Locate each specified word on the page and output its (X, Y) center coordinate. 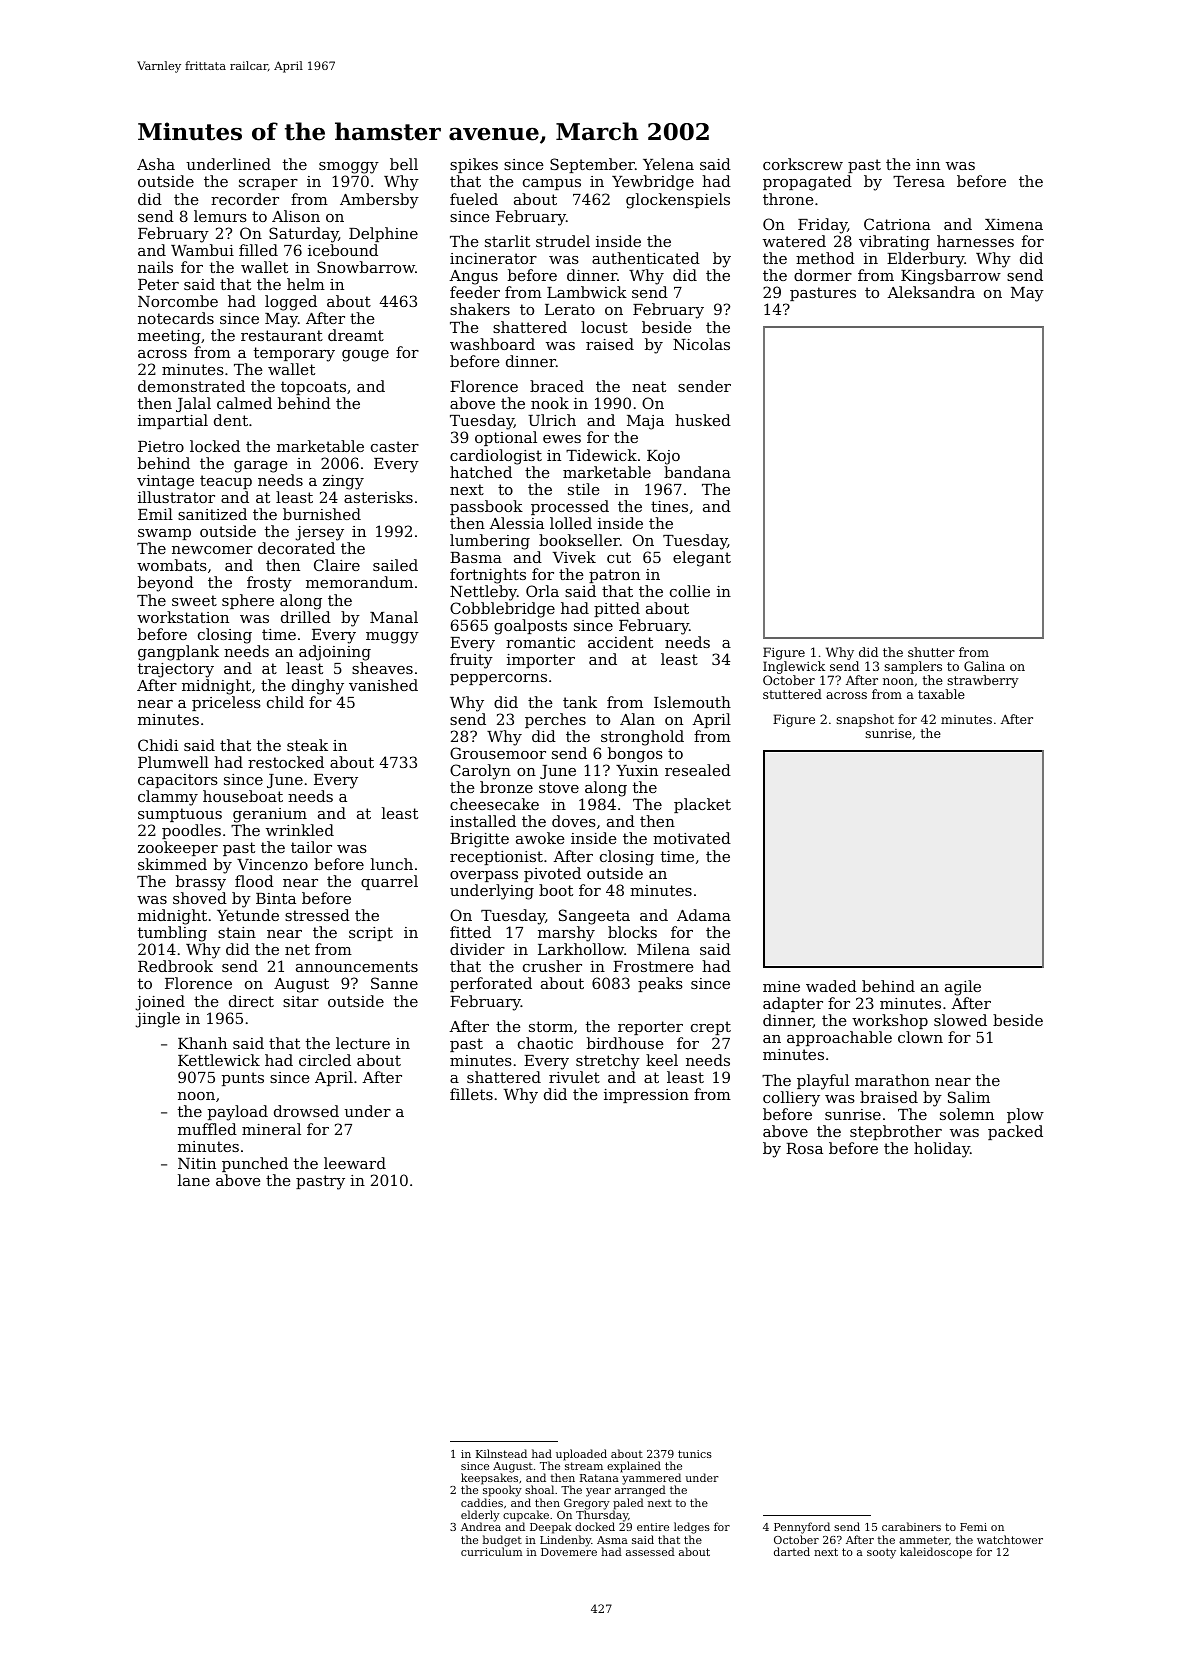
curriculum (491, 1551)
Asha (156, 164)
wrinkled (300, 830)
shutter (931, 652)
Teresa (919, 181)
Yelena (668, 164)
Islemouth (692, 702)
